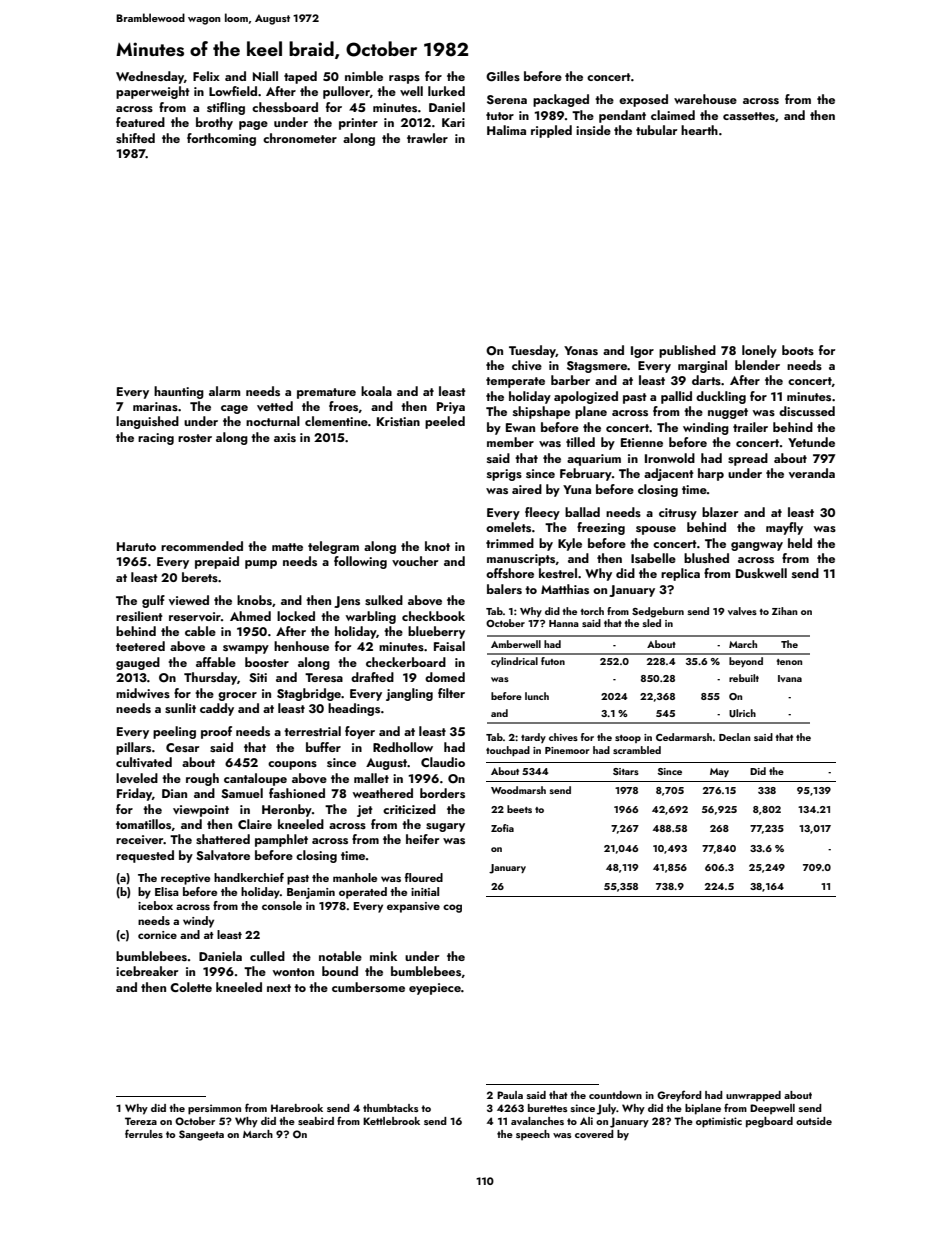  Describe the element at coordinates (643, 100) in the screenshot. I see `exposed` at that location.
